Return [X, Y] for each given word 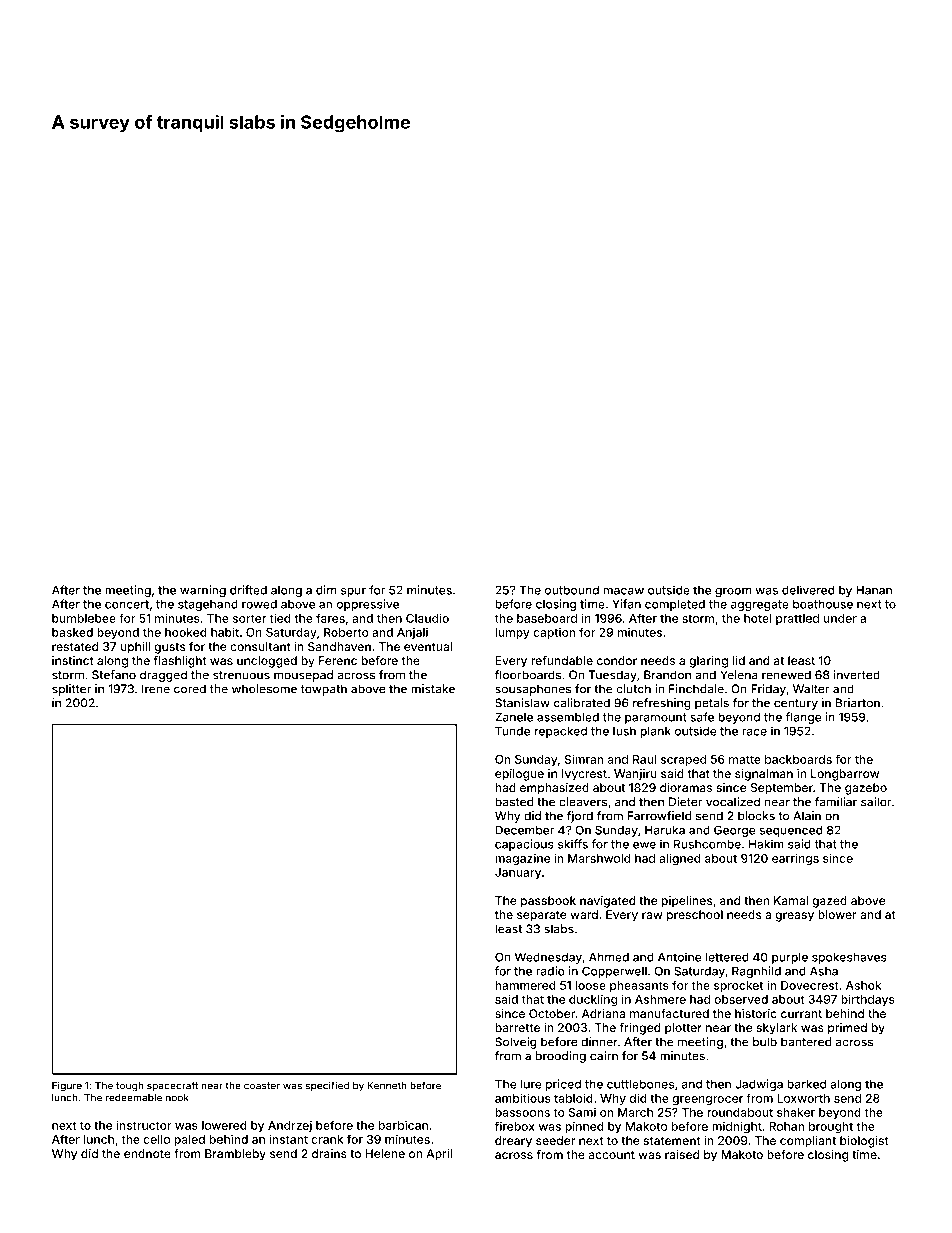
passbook [548, 902]
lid [739, 660]
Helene [385, 1153]
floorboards [528, 675]
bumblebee [84, 618]
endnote [147, 1153]
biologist [864, 1142]
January [518, 873]
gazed [829, 902]
